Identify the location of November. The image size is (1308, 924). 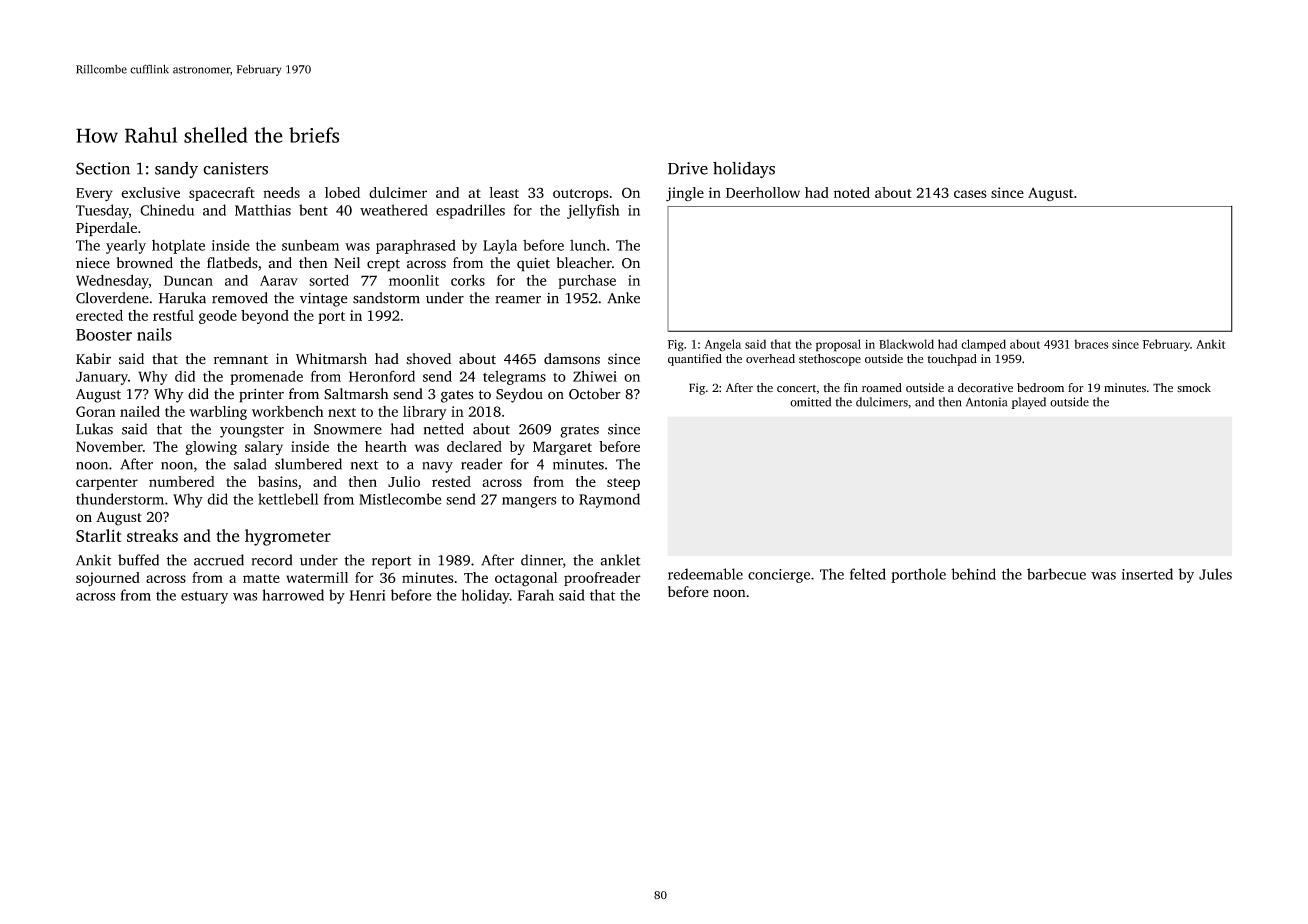
(109, 446).
